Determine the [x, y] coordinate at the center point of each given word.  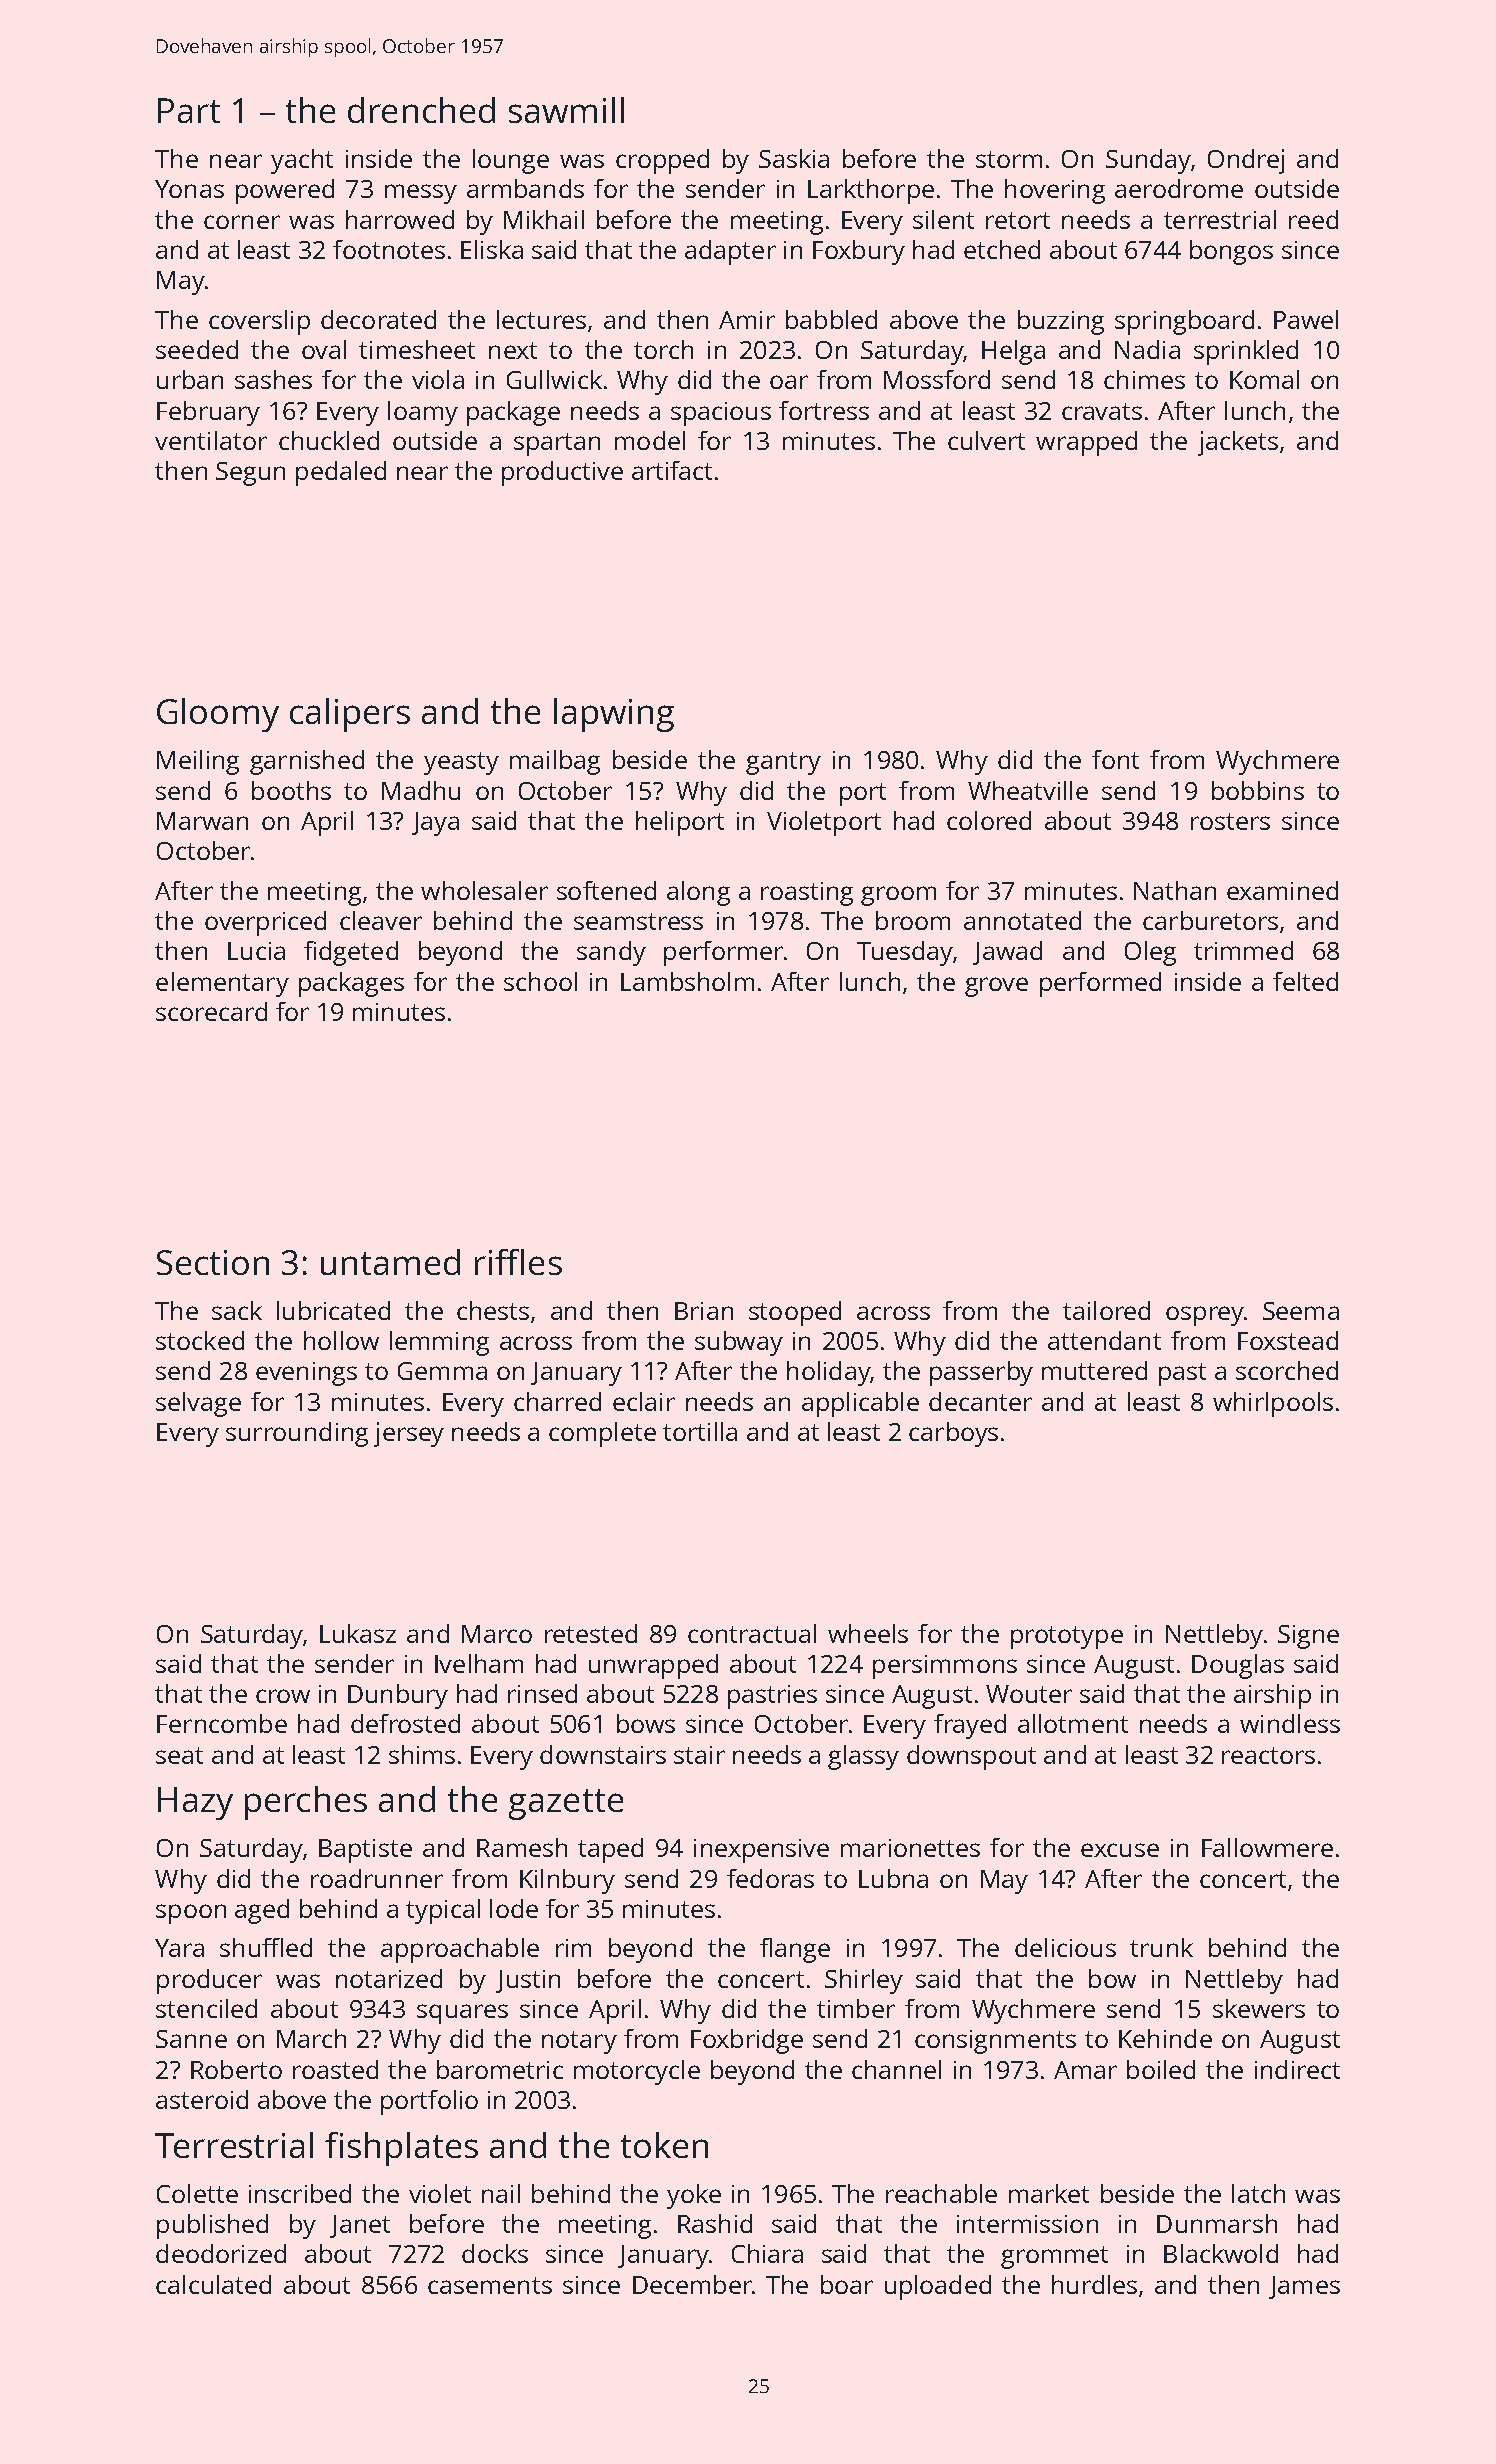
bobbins [1258, 790]
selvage [198, 1404]
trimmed [1243, 950]
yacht [302, 161]
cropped [662, 161]
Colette [197, 2193]
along [698, 893]
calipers [350, 715]
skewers [1259, 2008]
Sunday [1148, 161]
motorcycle [637, 2072]
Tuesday [905, 953]
